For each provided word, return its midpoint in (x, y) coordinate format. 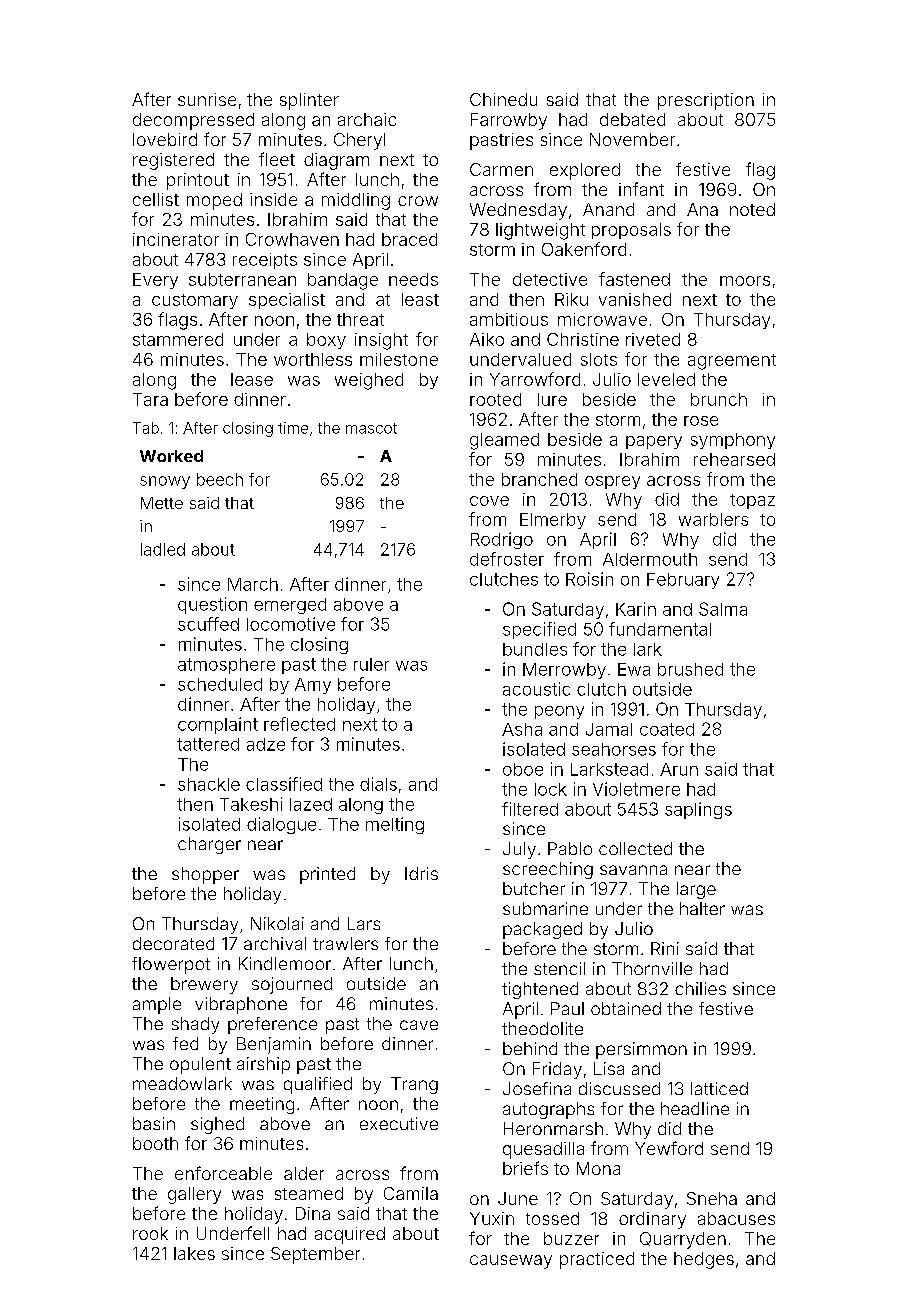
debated (632, 119)
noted (752, 209)
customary (195, 301)
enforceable (223, 1173)
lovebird (165, 139)
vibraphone (241, 1005)
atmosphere (226, 666)
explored (585, 171)
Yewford (669, 1148)
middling (356, 201)
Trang (414, 1085)
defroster (507, 559)
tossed (552, 1218)
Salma (723, 609)
